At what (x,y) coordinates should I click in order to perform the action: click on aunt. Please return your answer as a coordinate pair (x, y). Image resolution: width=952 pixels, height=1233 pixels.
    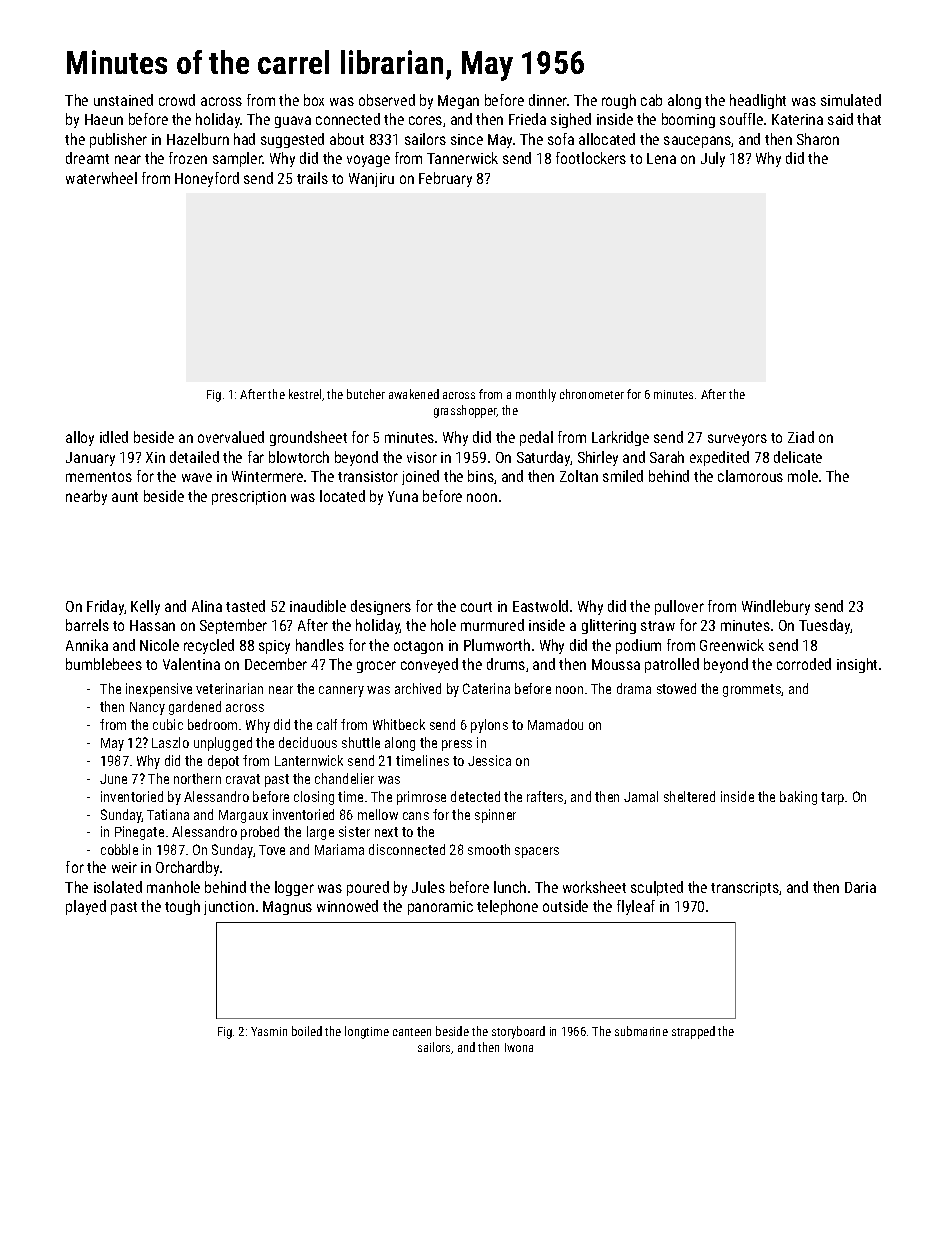
    Looking at the image, I should click on (125, 497).
